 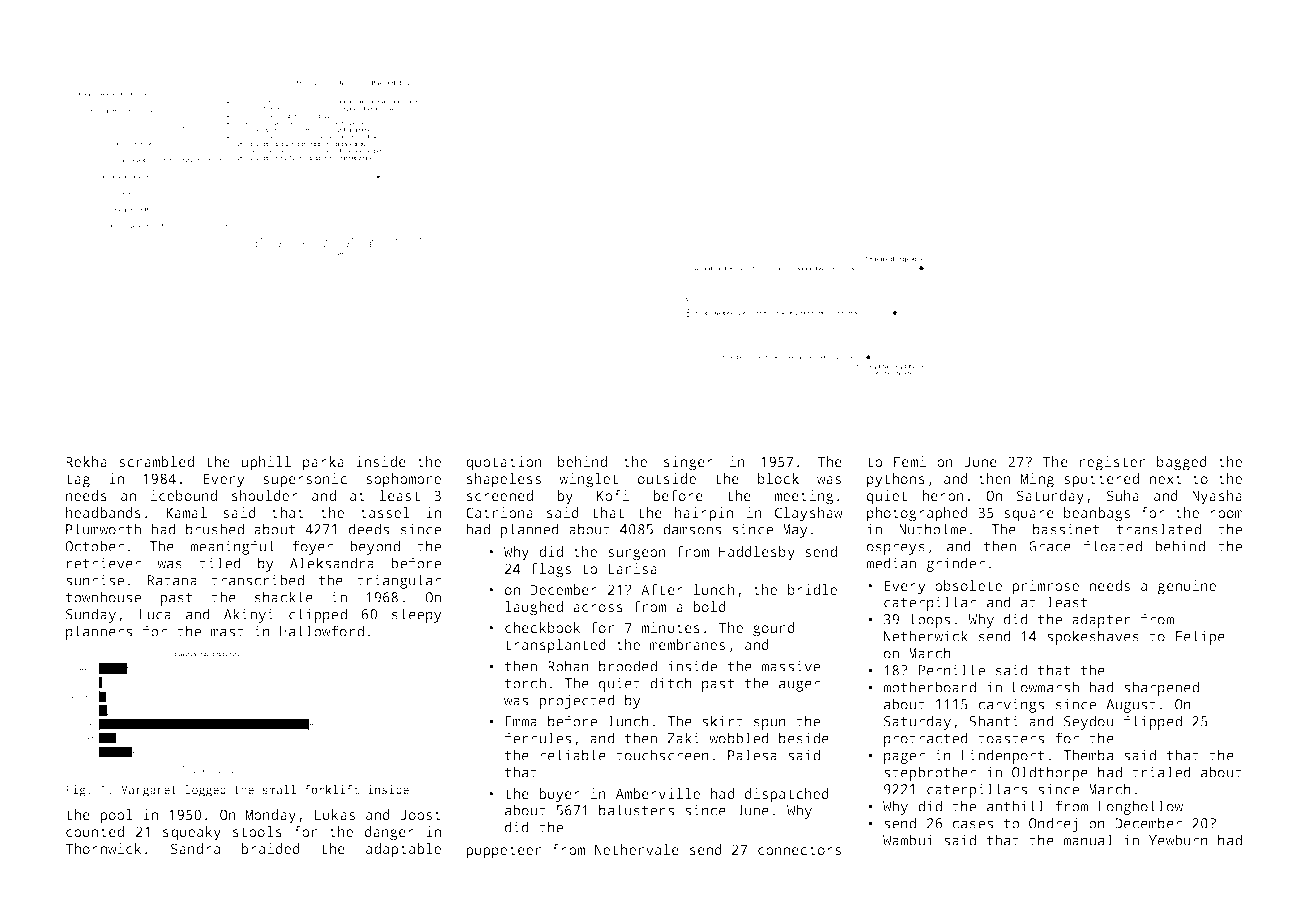 I want to click on adaptable, so click(x=403, y=850).
